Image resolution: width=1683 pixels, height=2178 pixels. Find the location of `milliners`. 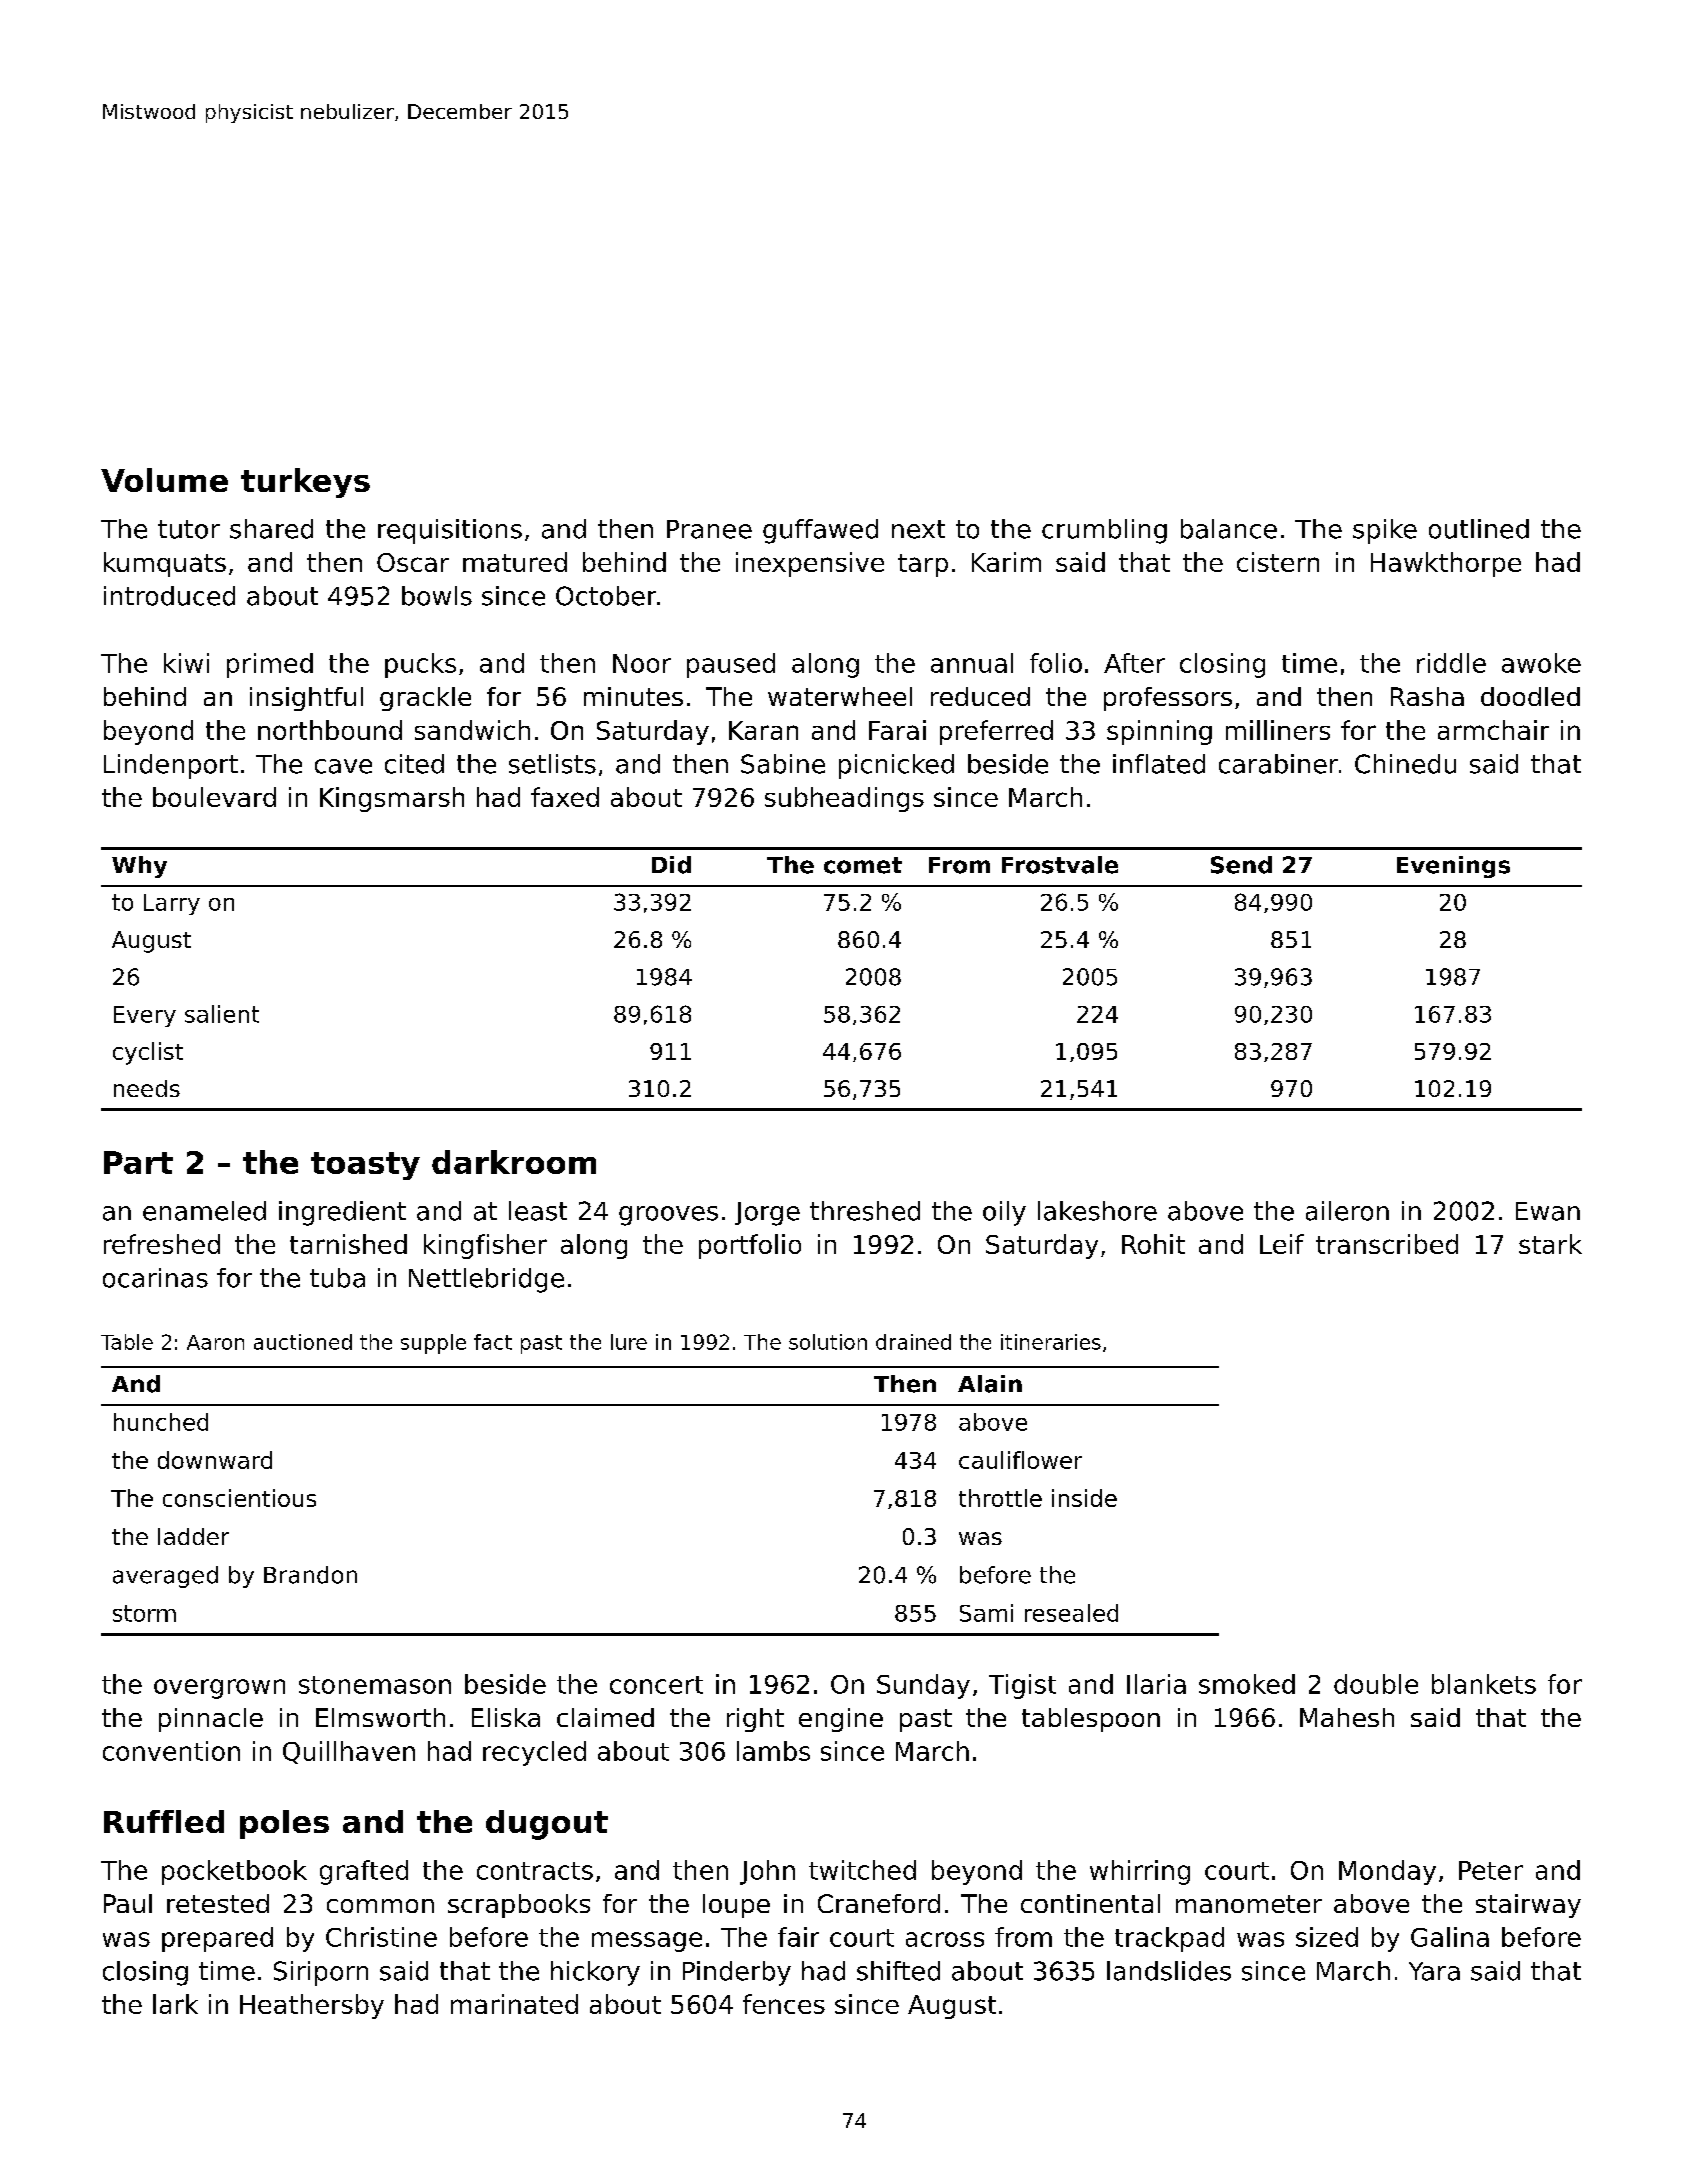

milliners is located at coordinates (1278, 730).
